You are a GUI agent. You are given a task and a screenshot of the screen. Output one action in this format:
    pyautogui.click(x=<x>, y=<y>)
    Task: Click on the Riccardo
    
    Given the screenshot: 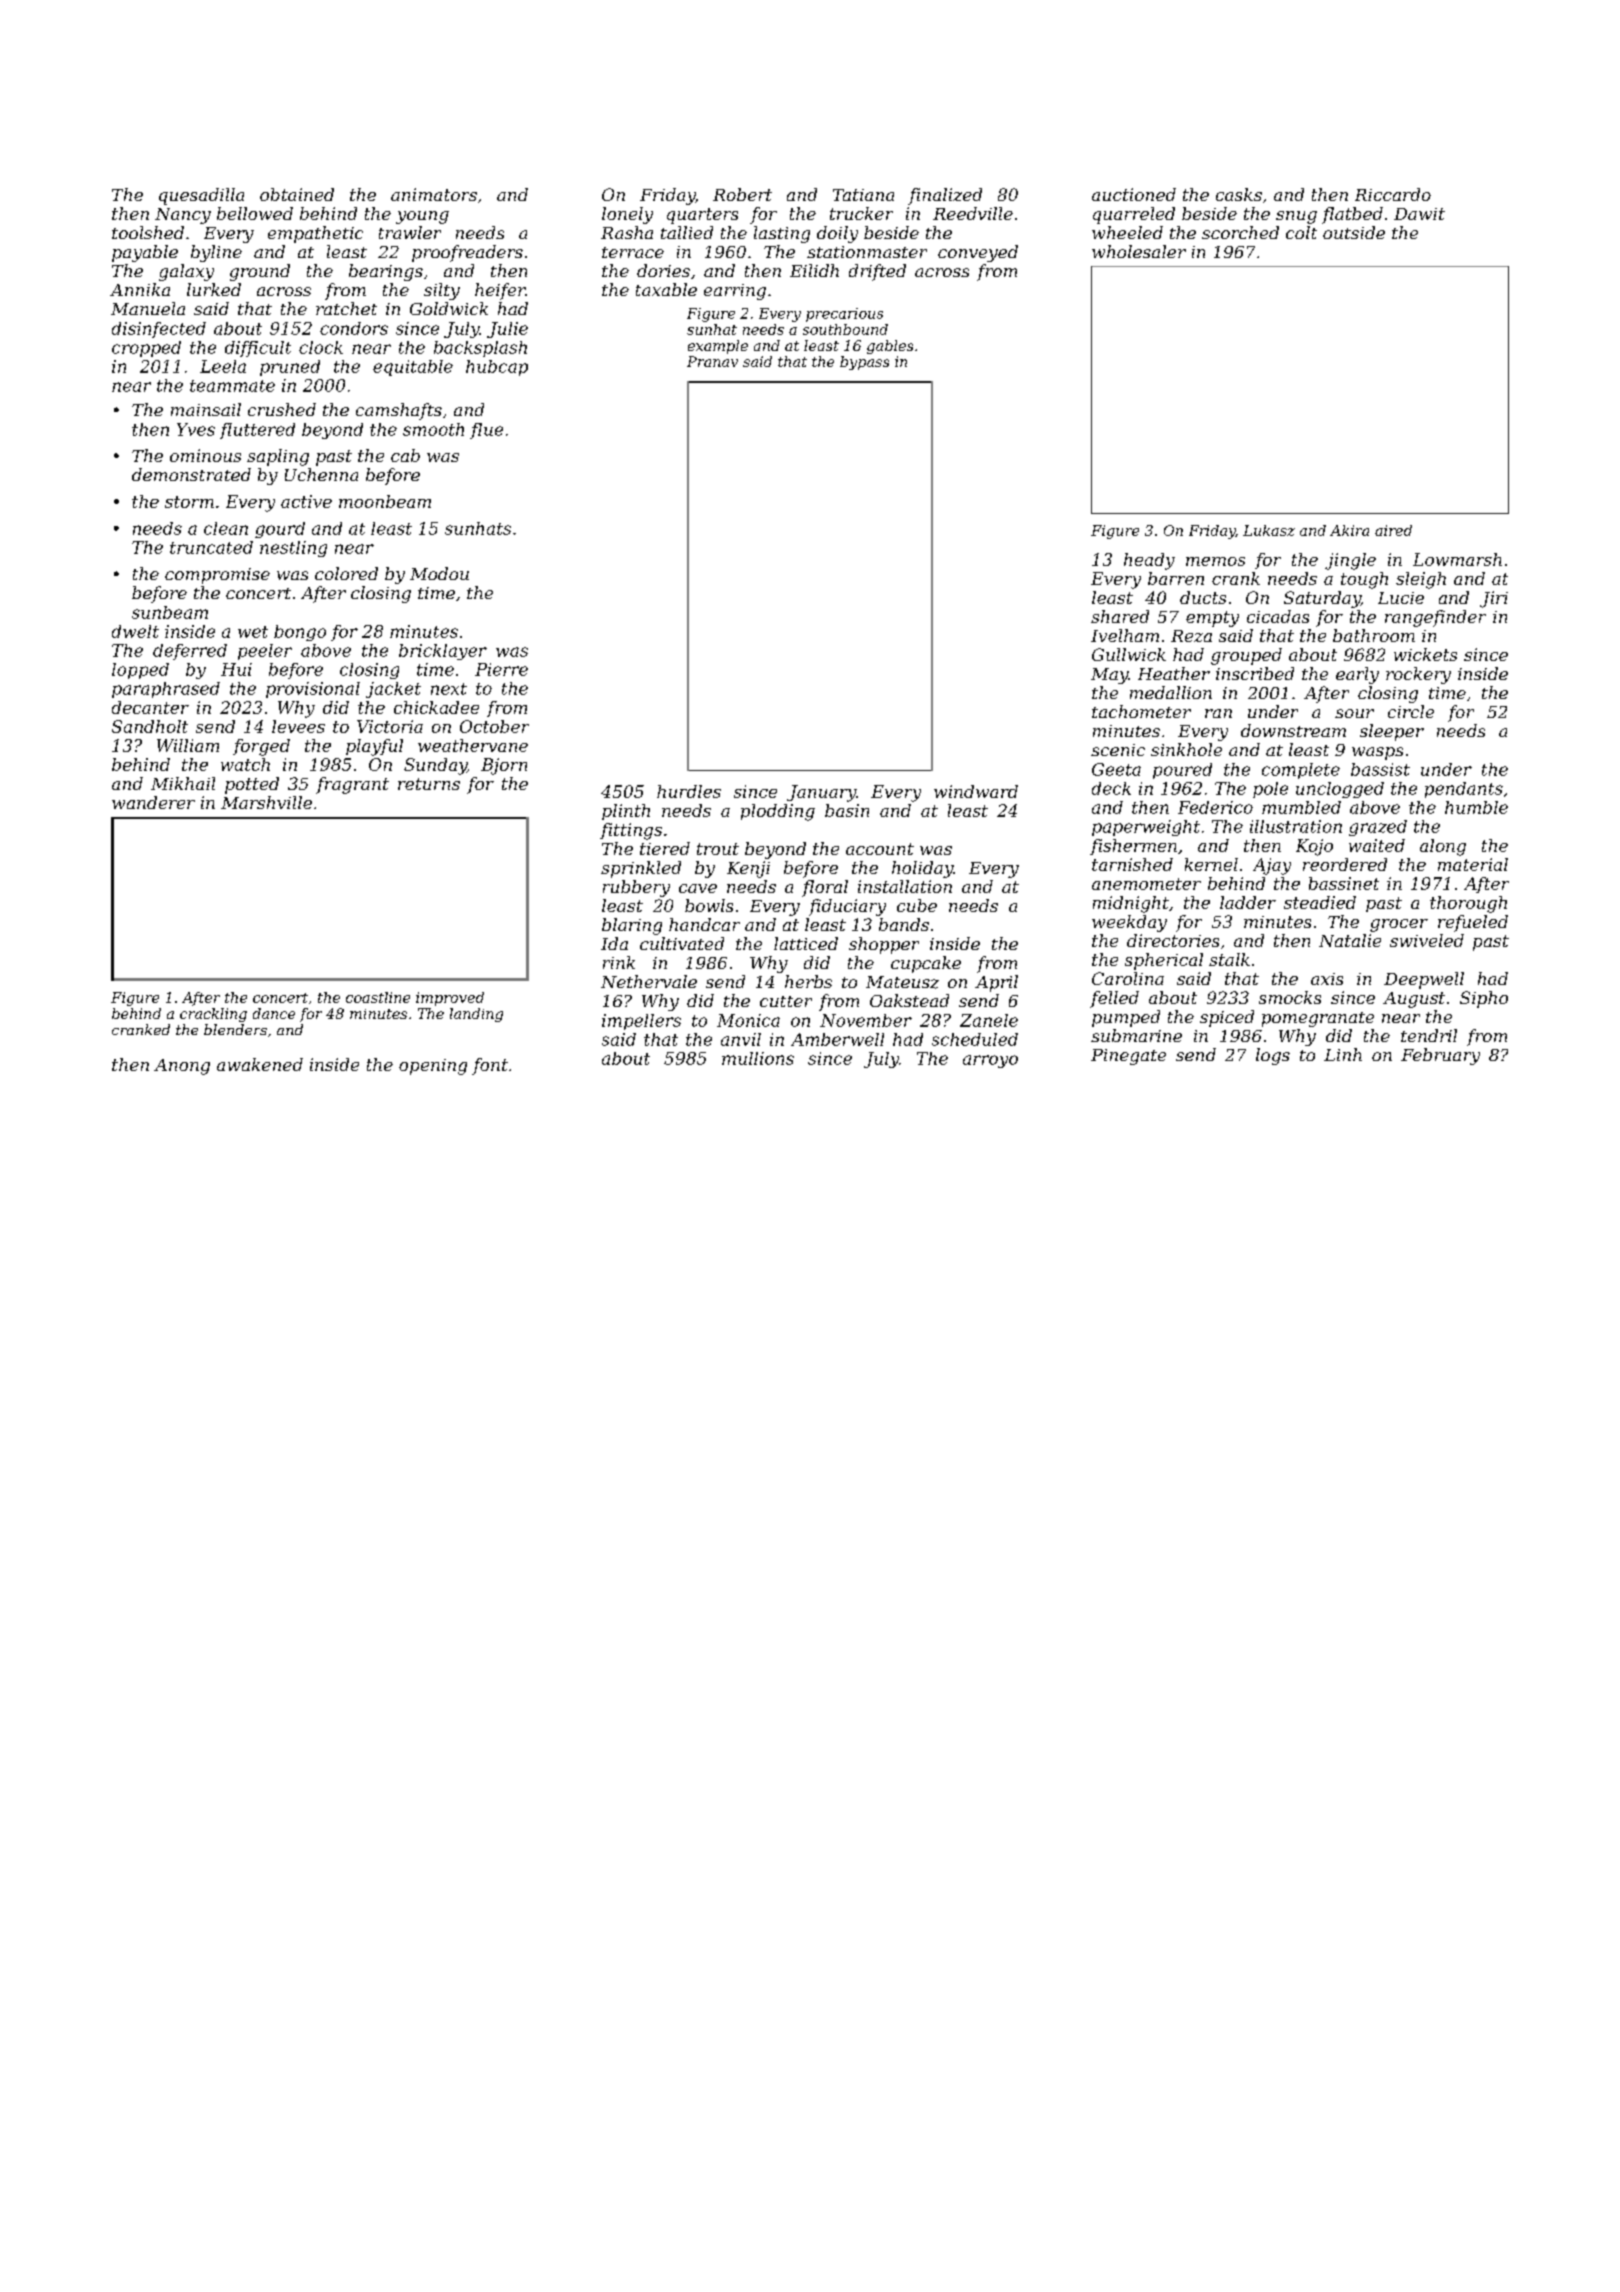 What is the action you would take?
    pyautogui.click(x=1393, y=194)
